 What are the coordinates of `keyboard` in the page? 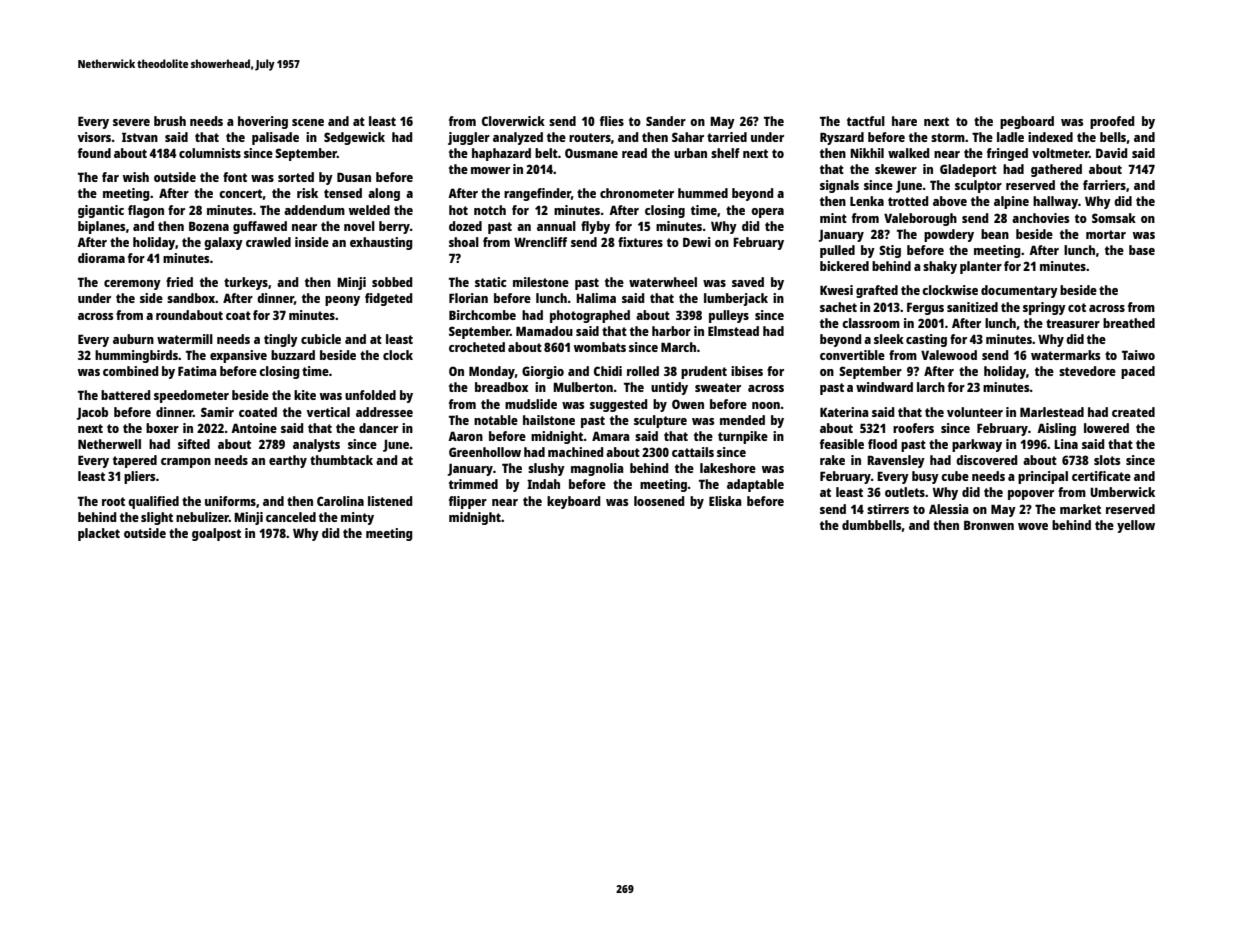 It's located at (574, 502).
